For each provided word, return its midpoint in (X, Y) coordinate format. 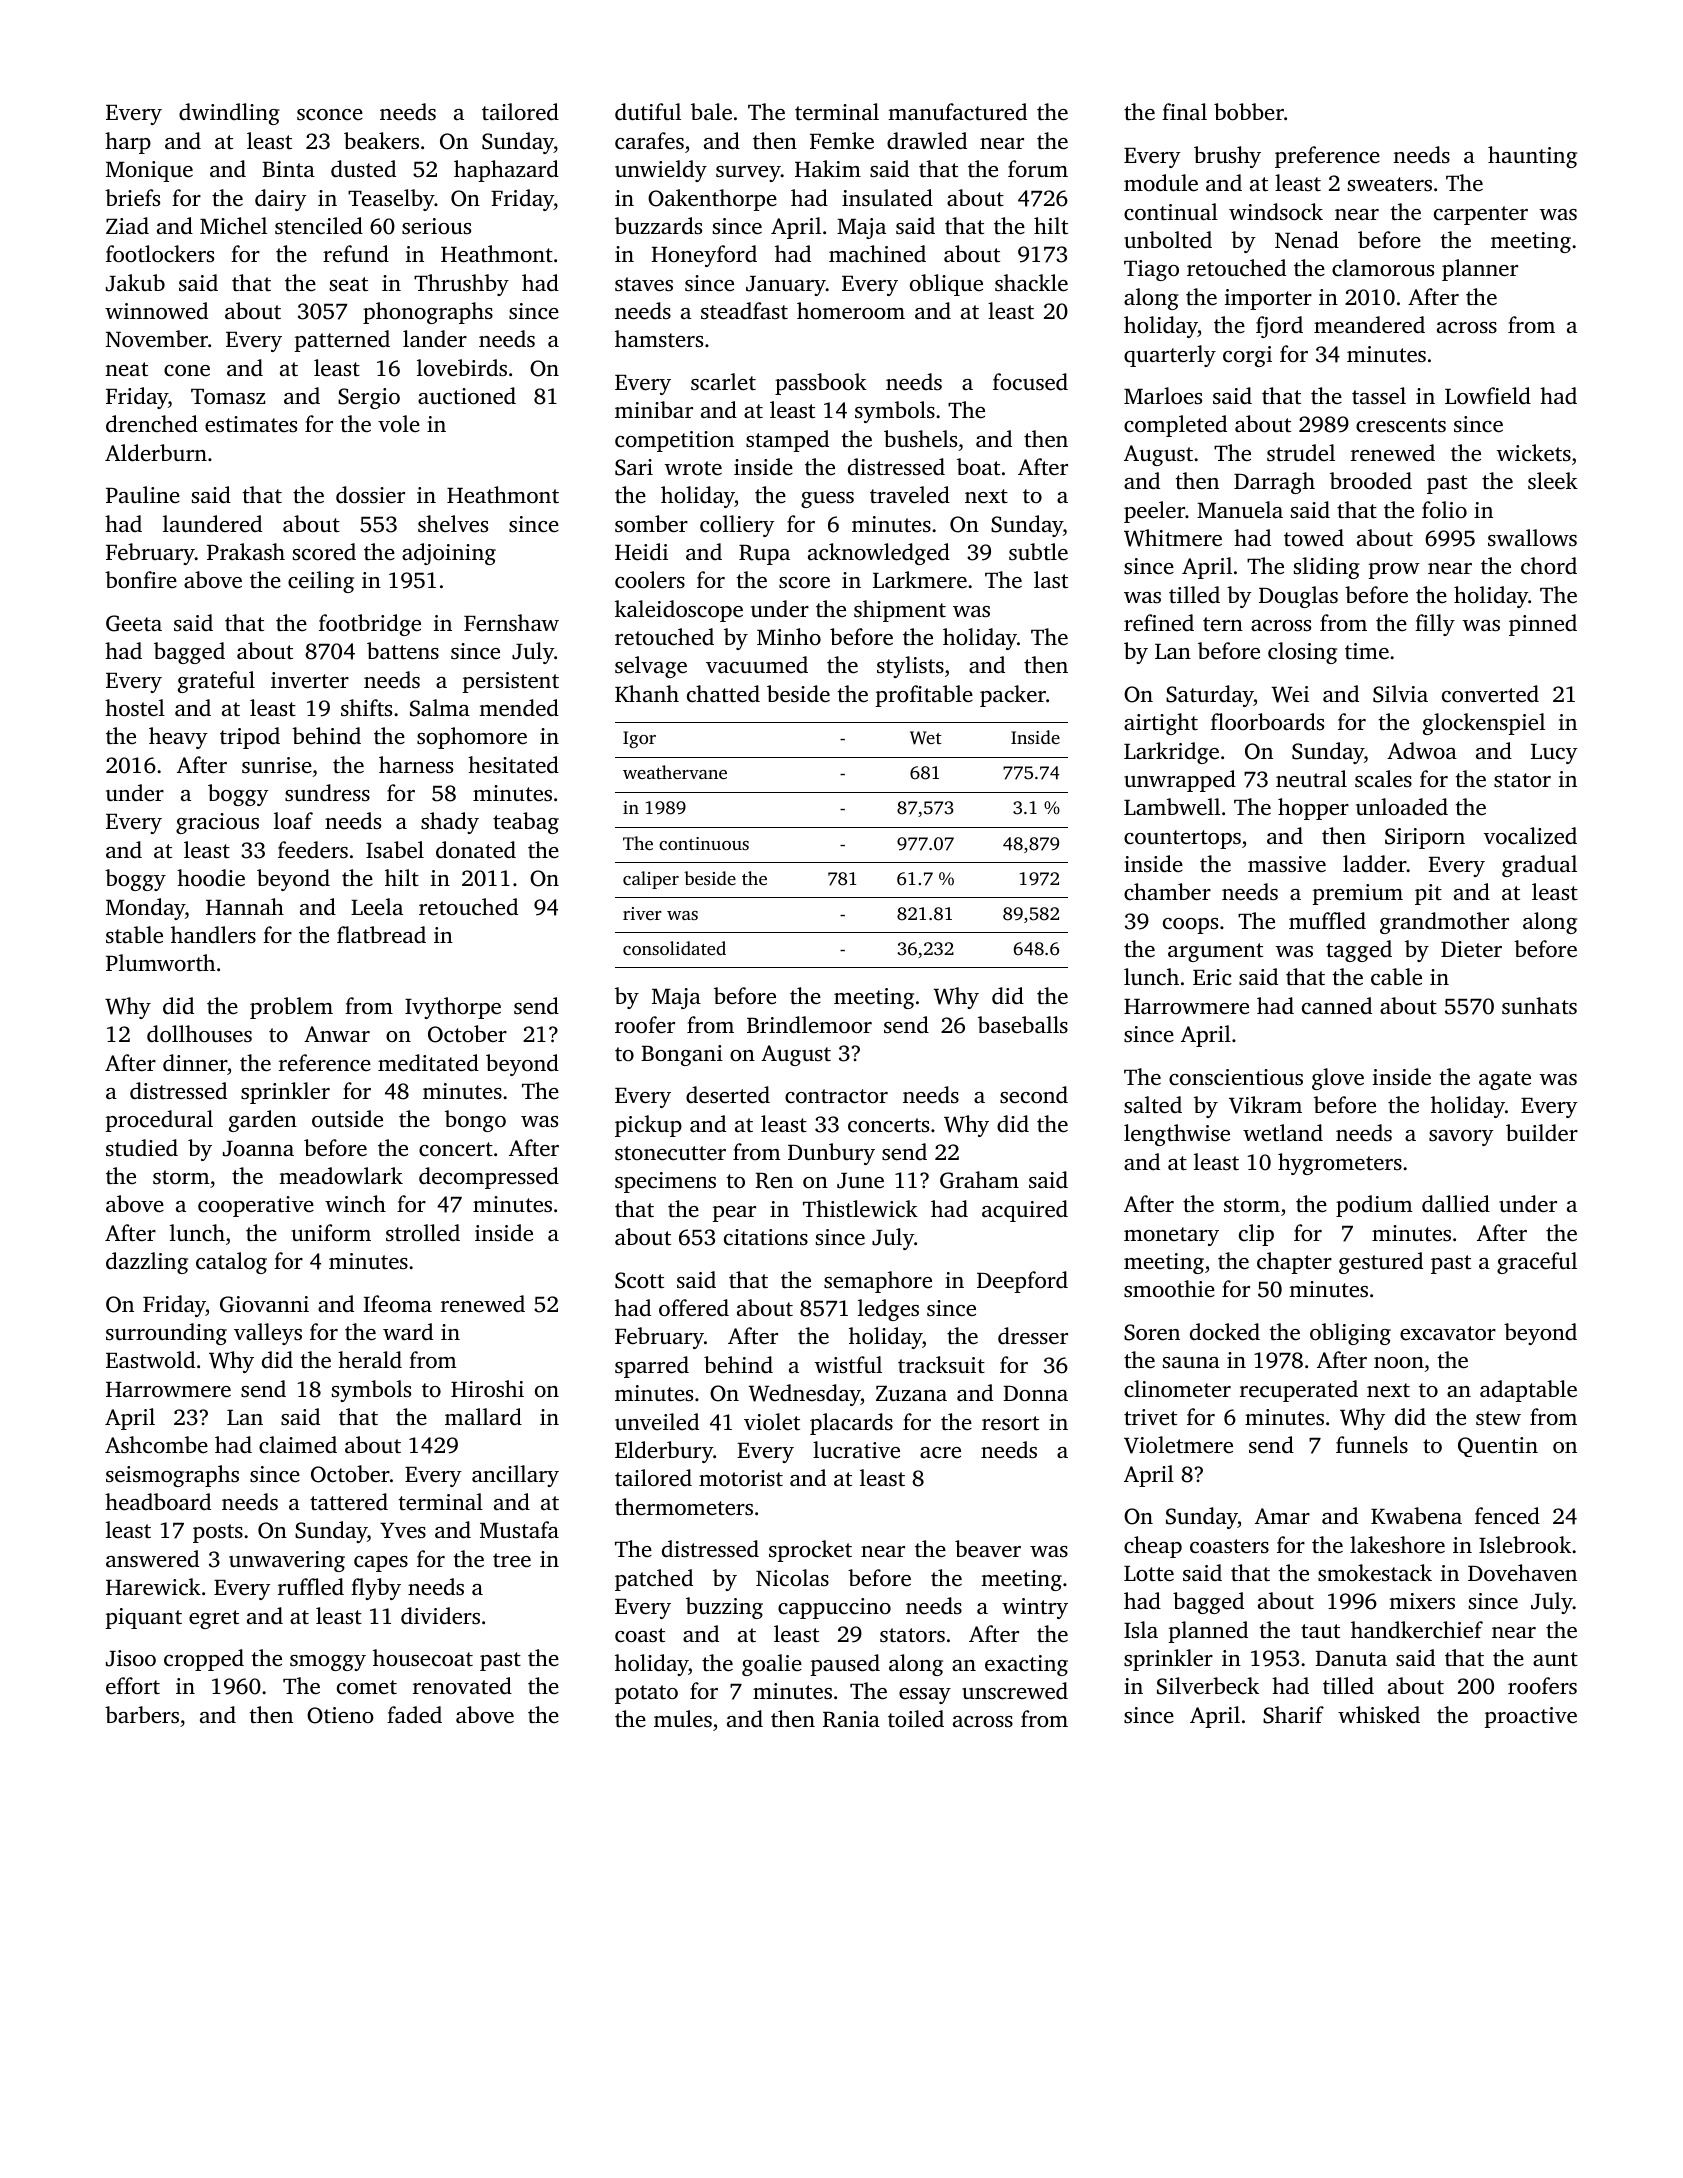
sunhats (1539, 1005)
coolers (650, 580)
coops (1190, 926)
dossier (370, 495)
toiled (916, 1718)
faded (414, 1714)
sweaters (1390, 184)
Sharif (1293, 1715)
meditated (428, 1063)
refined (1159, 623)
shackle (1031, 283)
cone (187, 371)
